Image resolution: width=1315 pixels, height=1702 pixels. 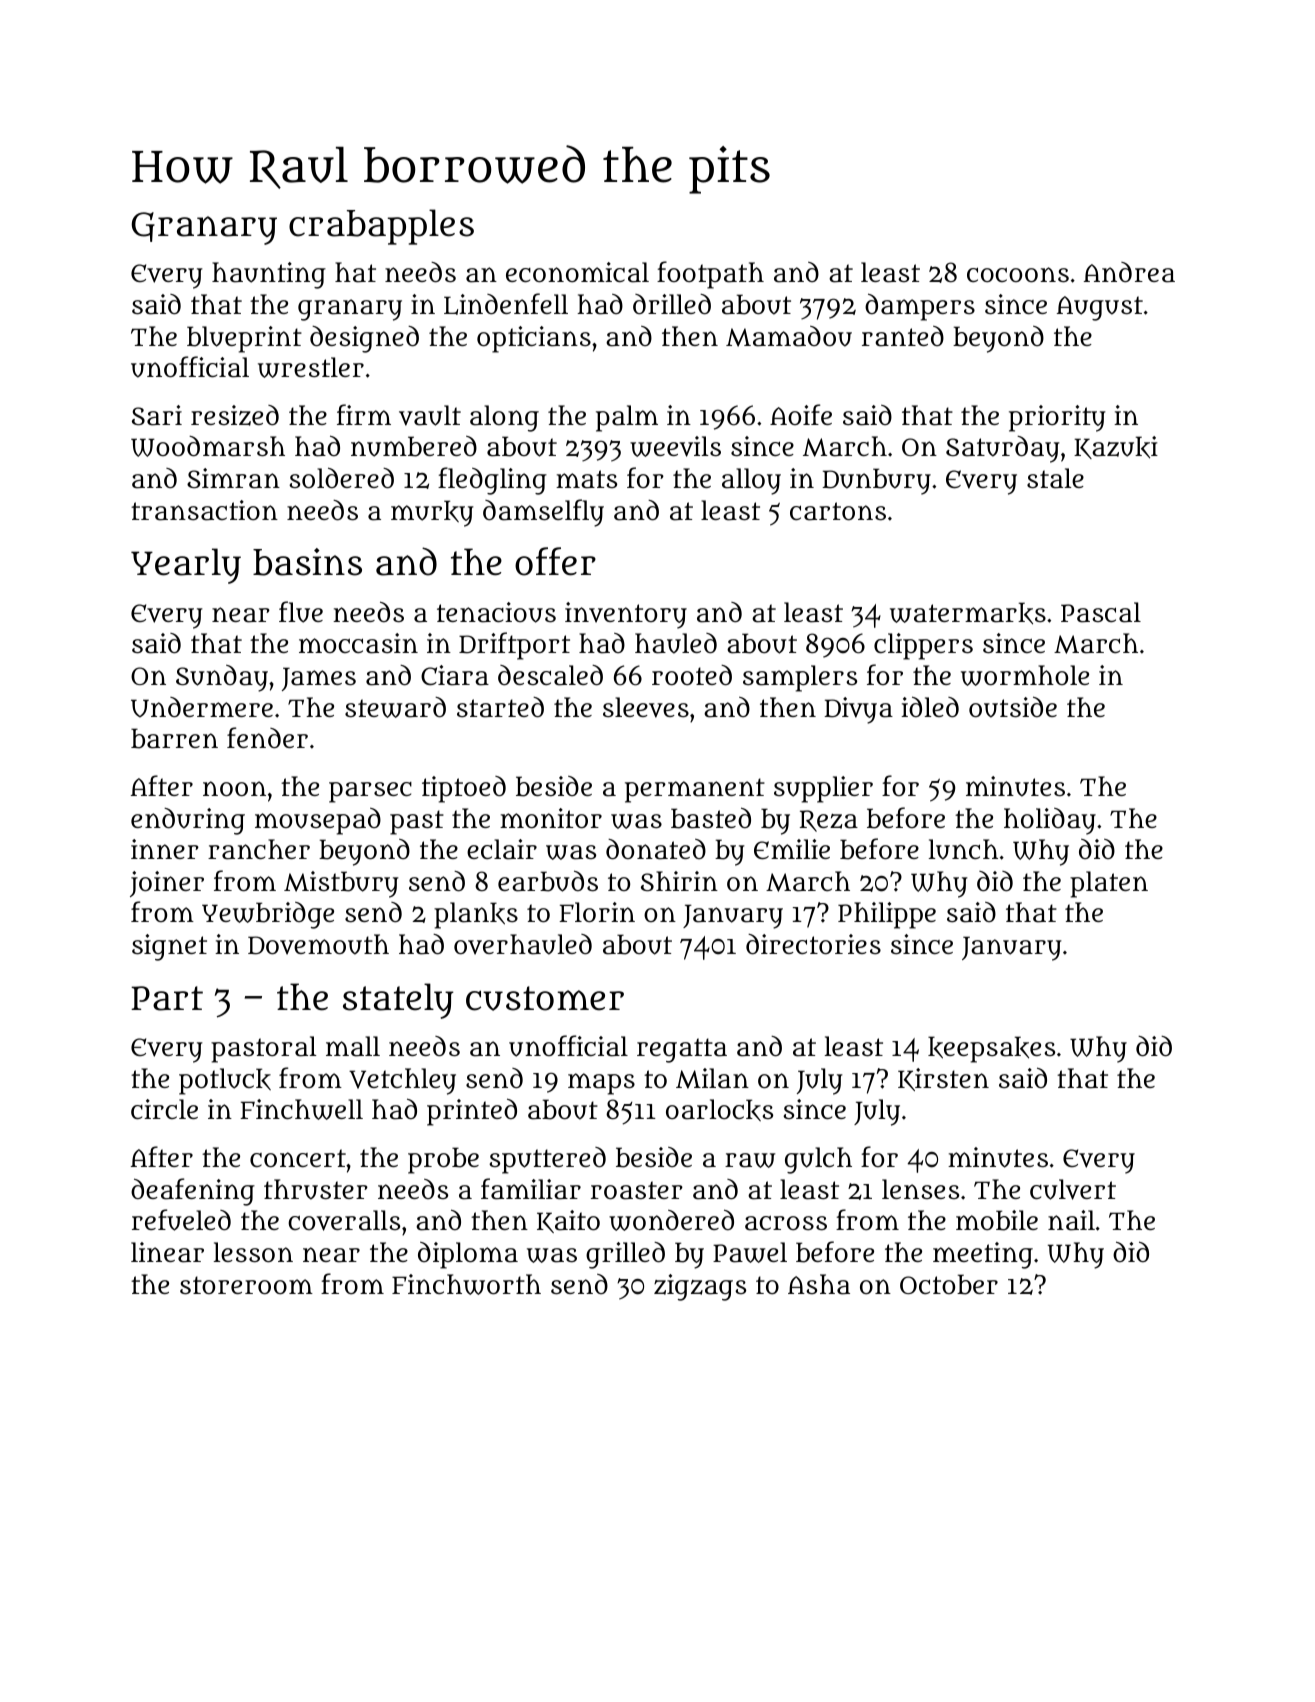 I want to click on coveralls, so click(x=344, y=1220).
